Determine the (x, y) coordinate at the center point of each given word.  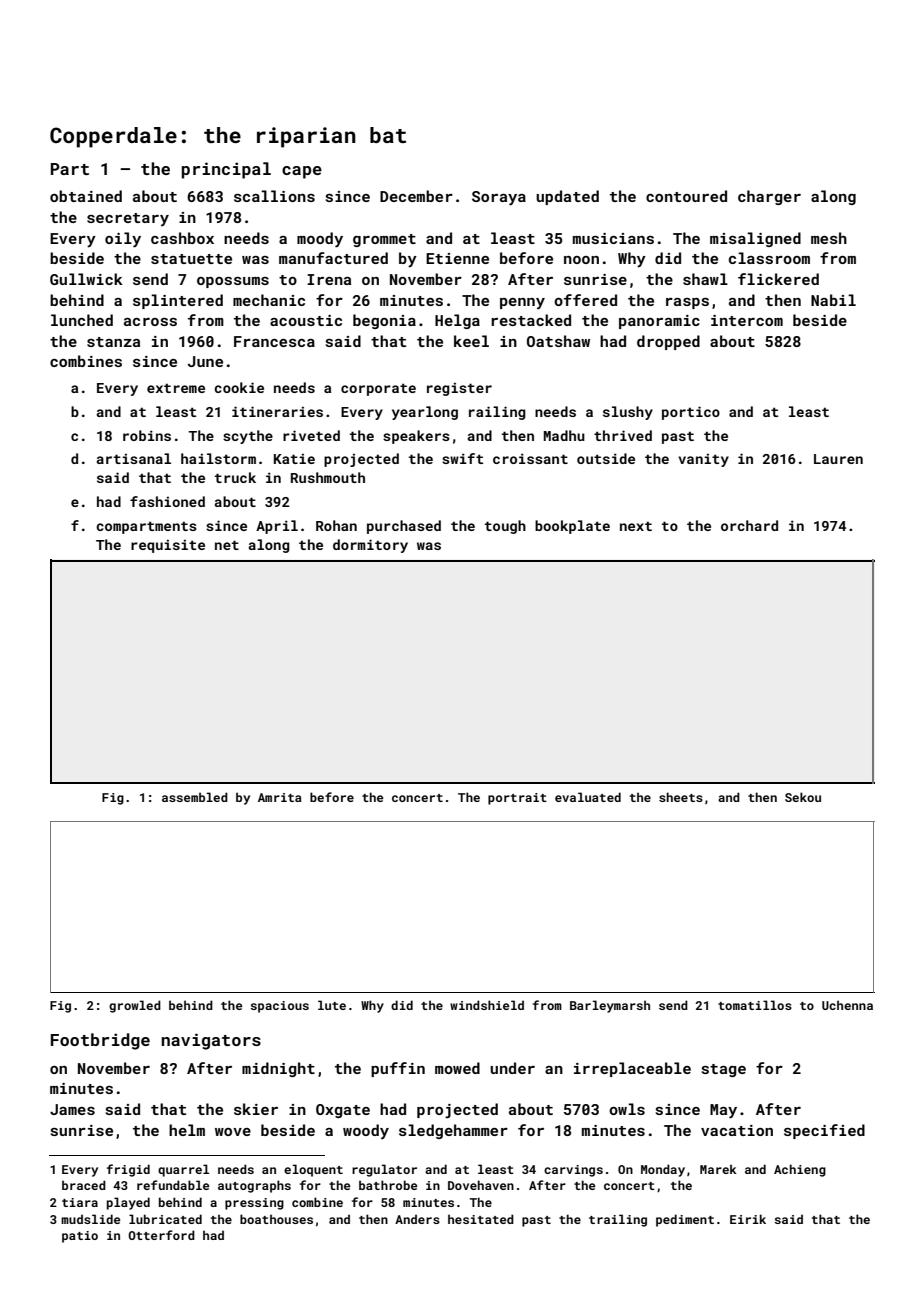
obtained (86, 196)
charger (769, 197)
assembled (195, 797)
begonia (384, 321)
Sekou (803, 797)
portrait (517, 799)
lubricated (165, 1219)
